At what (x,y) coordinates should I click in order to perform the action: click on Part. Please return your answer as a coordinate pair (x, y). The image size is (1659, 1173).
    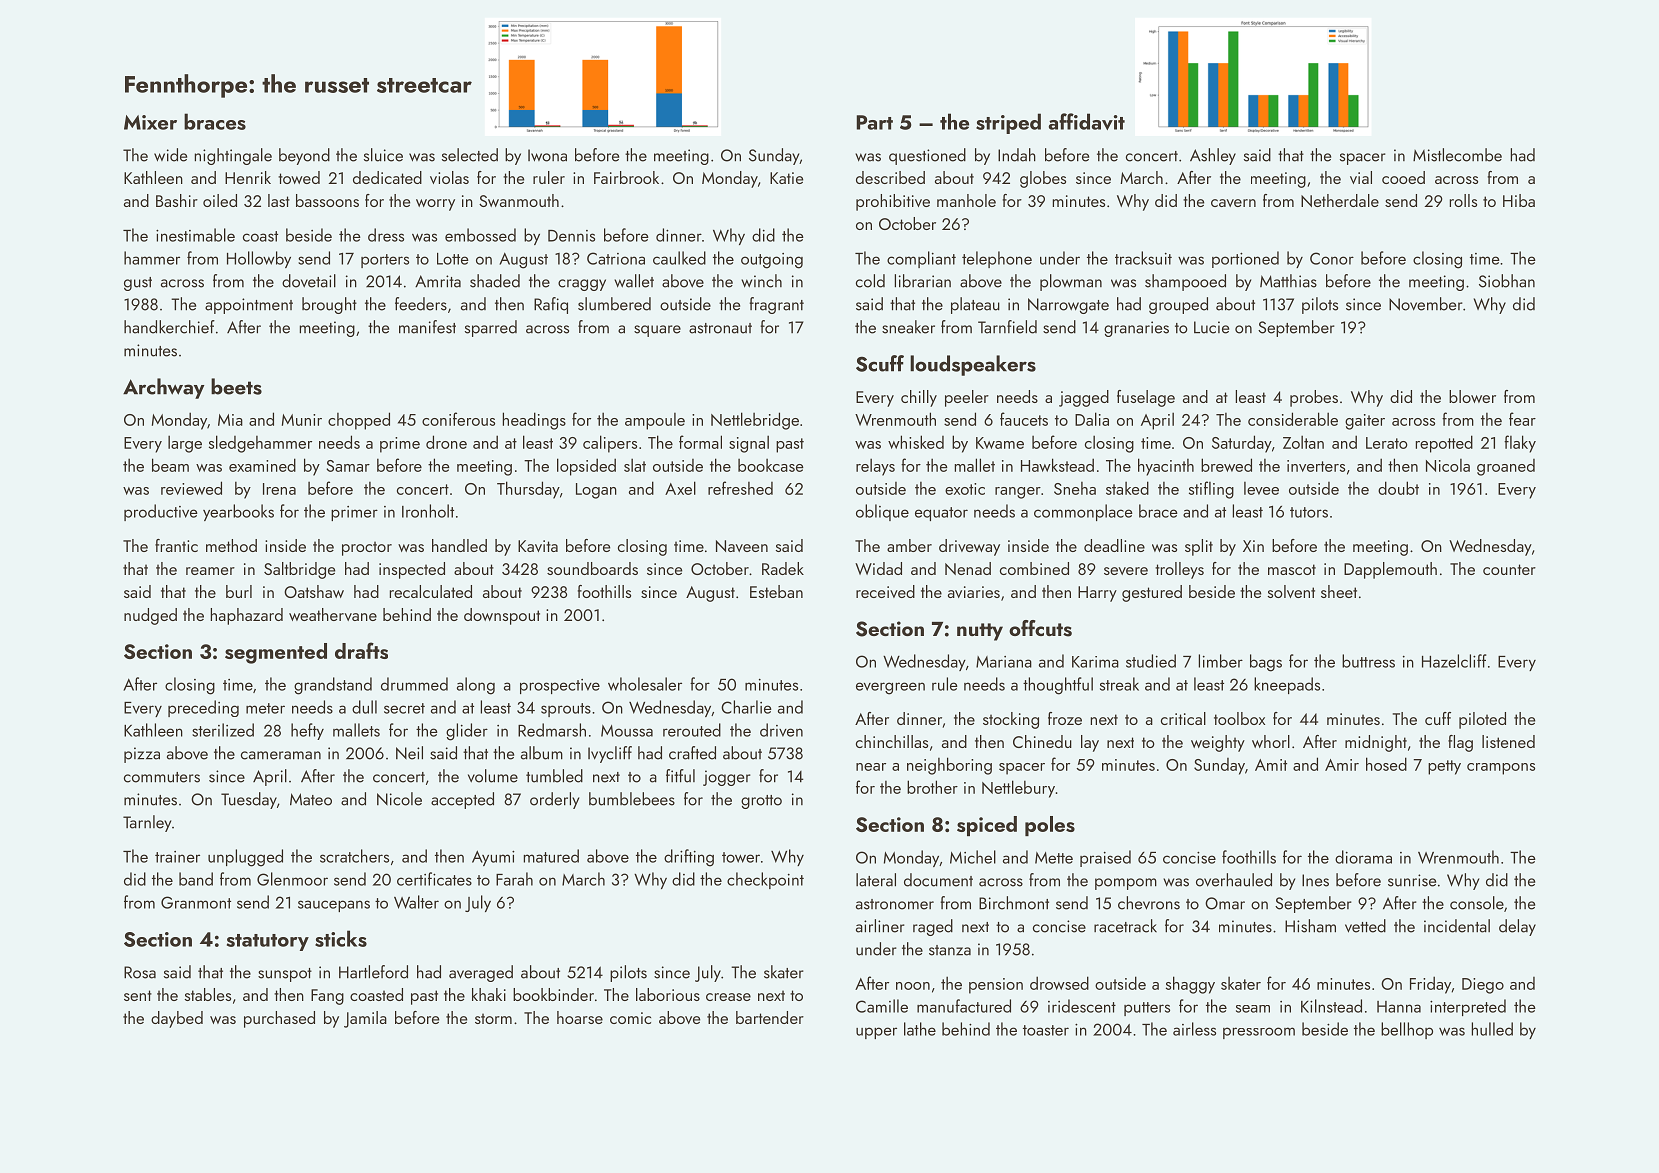
    Looking at the image, I should click on (875, 122).
